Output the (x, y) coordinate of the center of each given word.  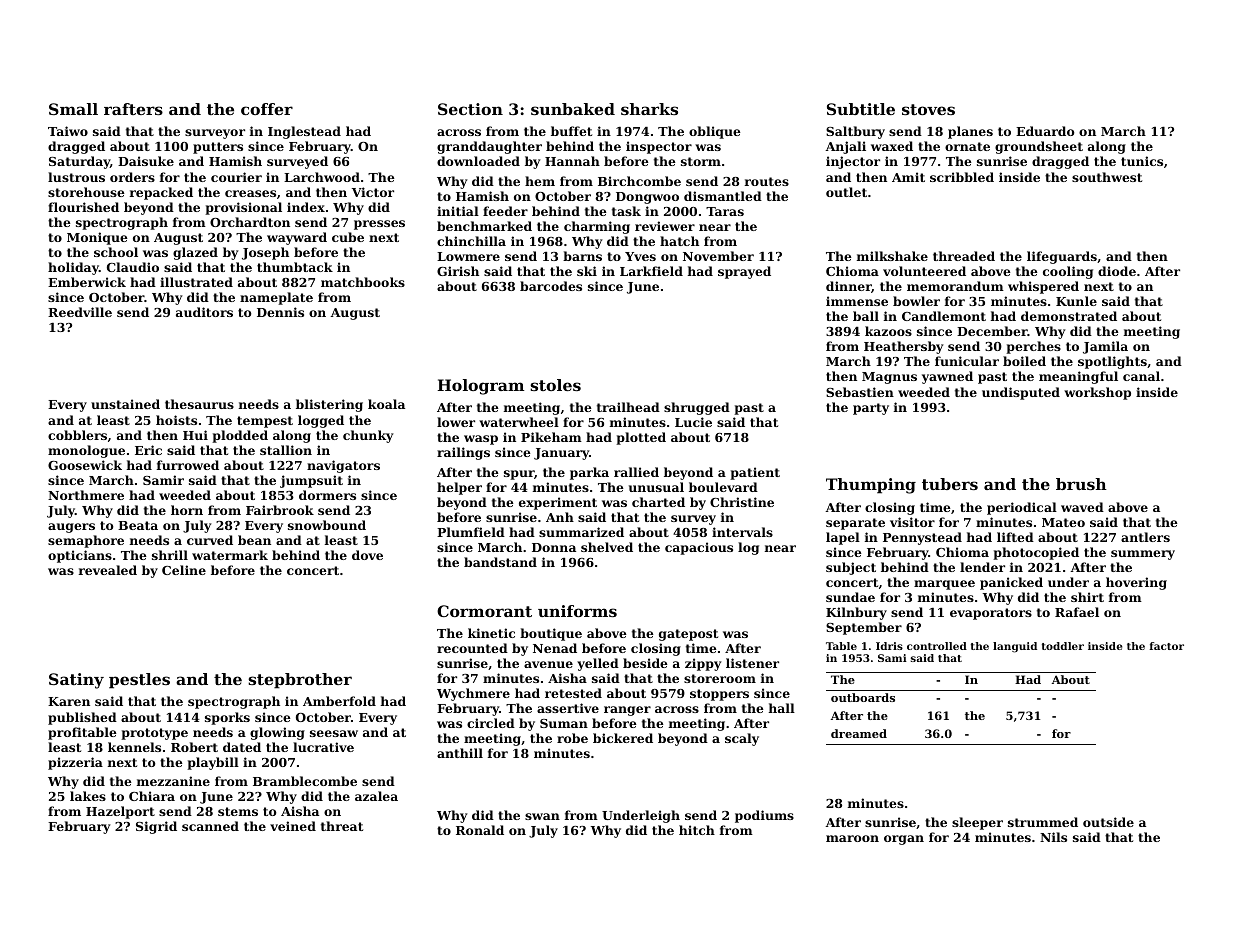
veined (293, 826)
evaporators (991, 614)
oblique (715, 132)
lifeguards (1062, 257)
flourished (83, 207)
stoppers (719, 695)
